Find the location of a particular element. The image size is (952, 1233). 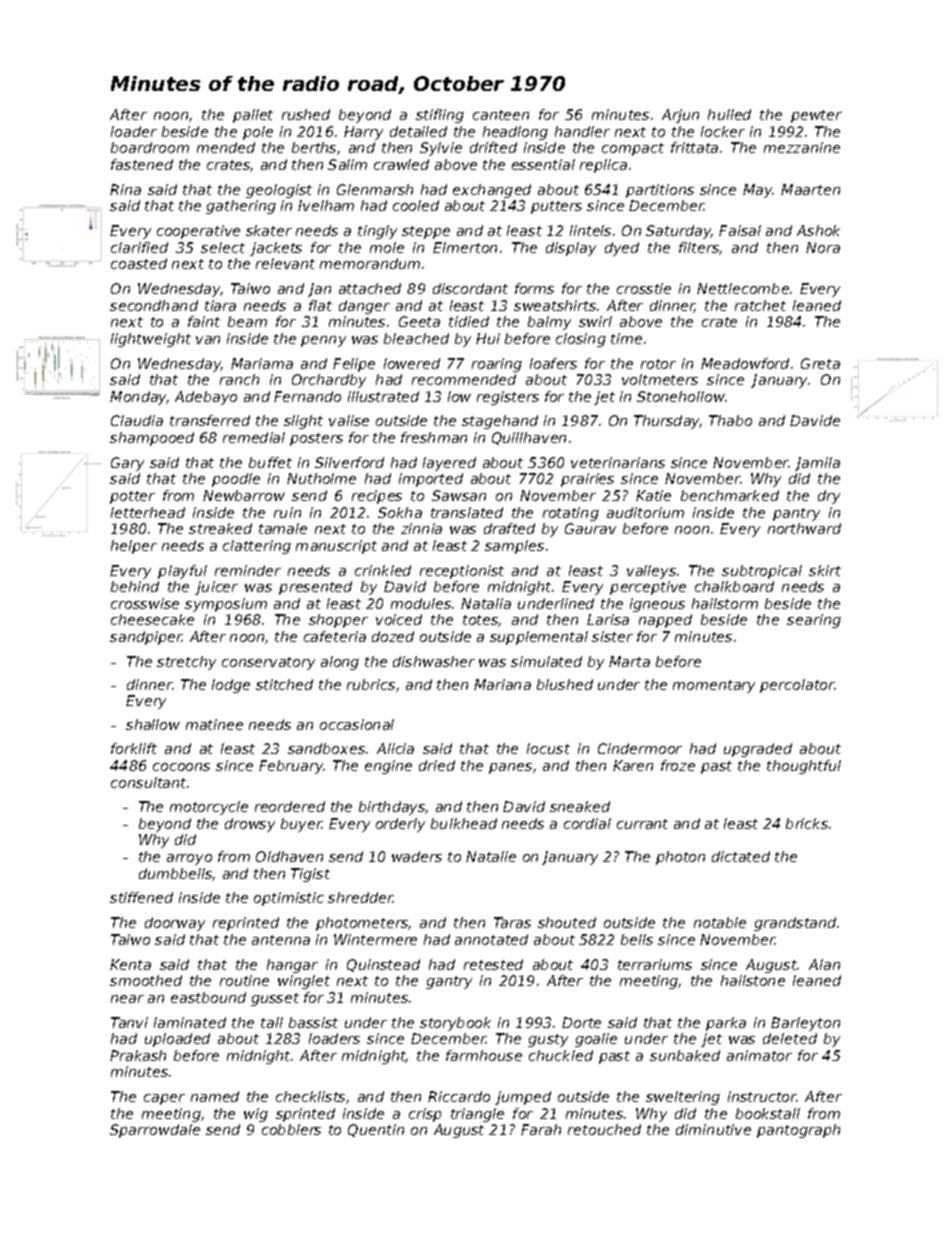

drifted is located at coordinates (493, 147).
